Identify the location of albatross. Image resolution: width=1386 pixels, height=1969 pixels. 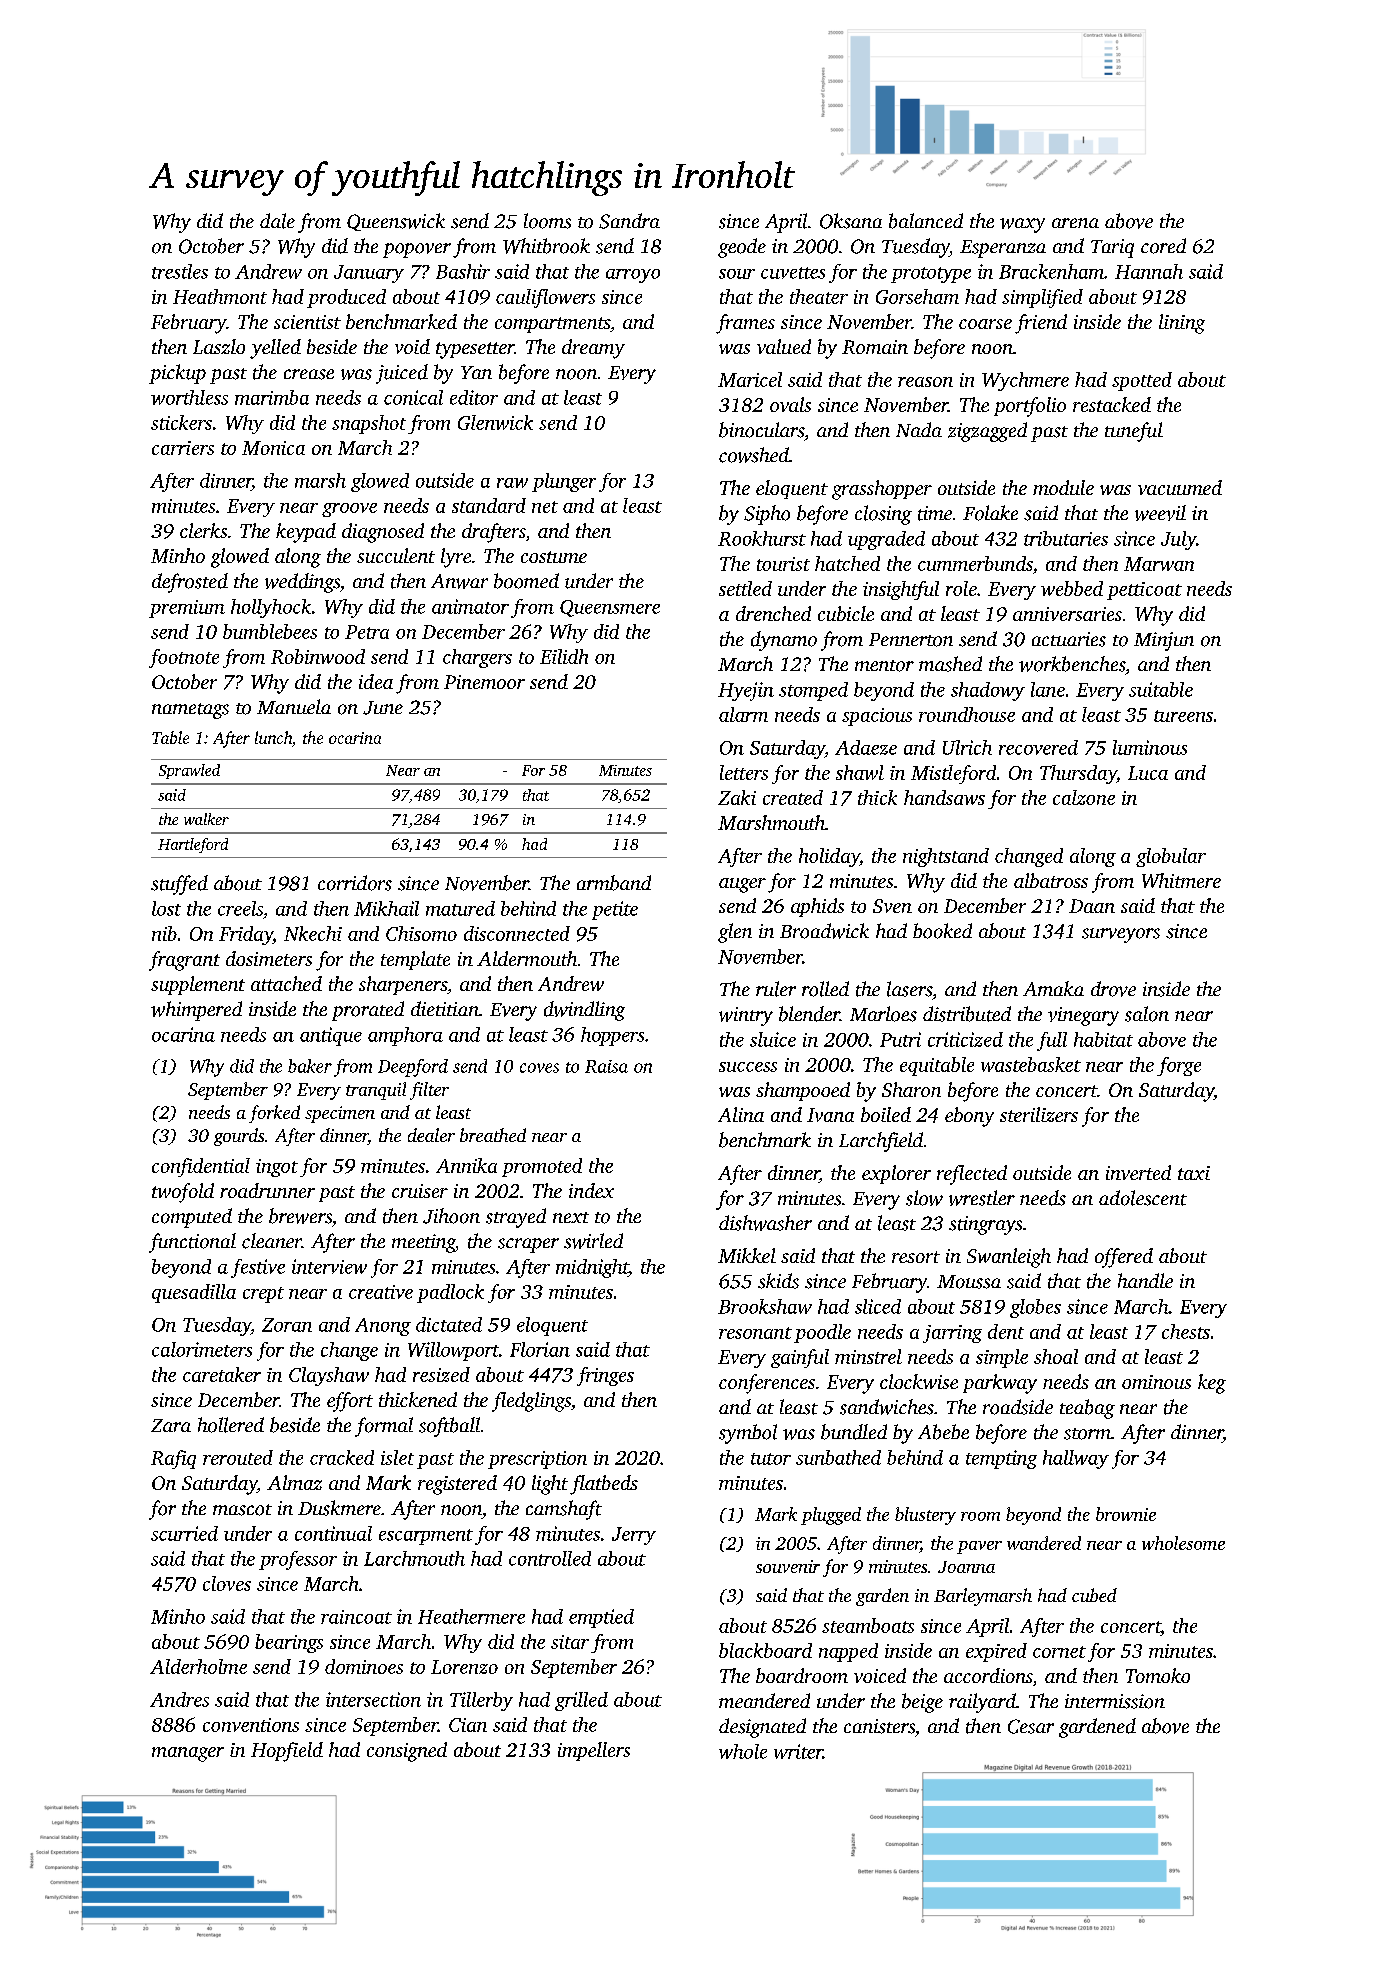
(1051, 880).
